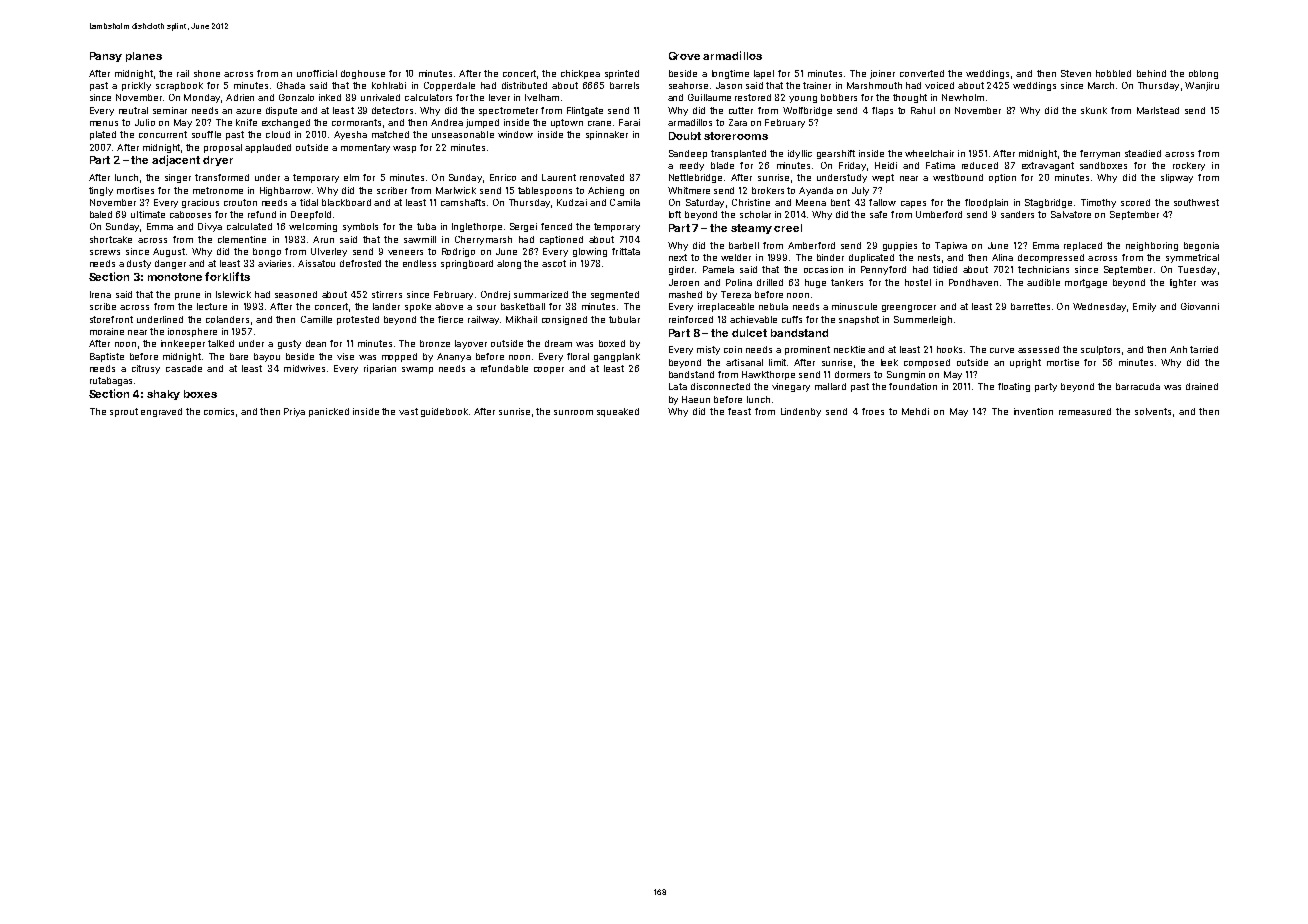 The width and height of the screenshot is (1308, 924). Describe the element at coordinates (206, 134) in the screenshot. I see `souffle` at that location.
